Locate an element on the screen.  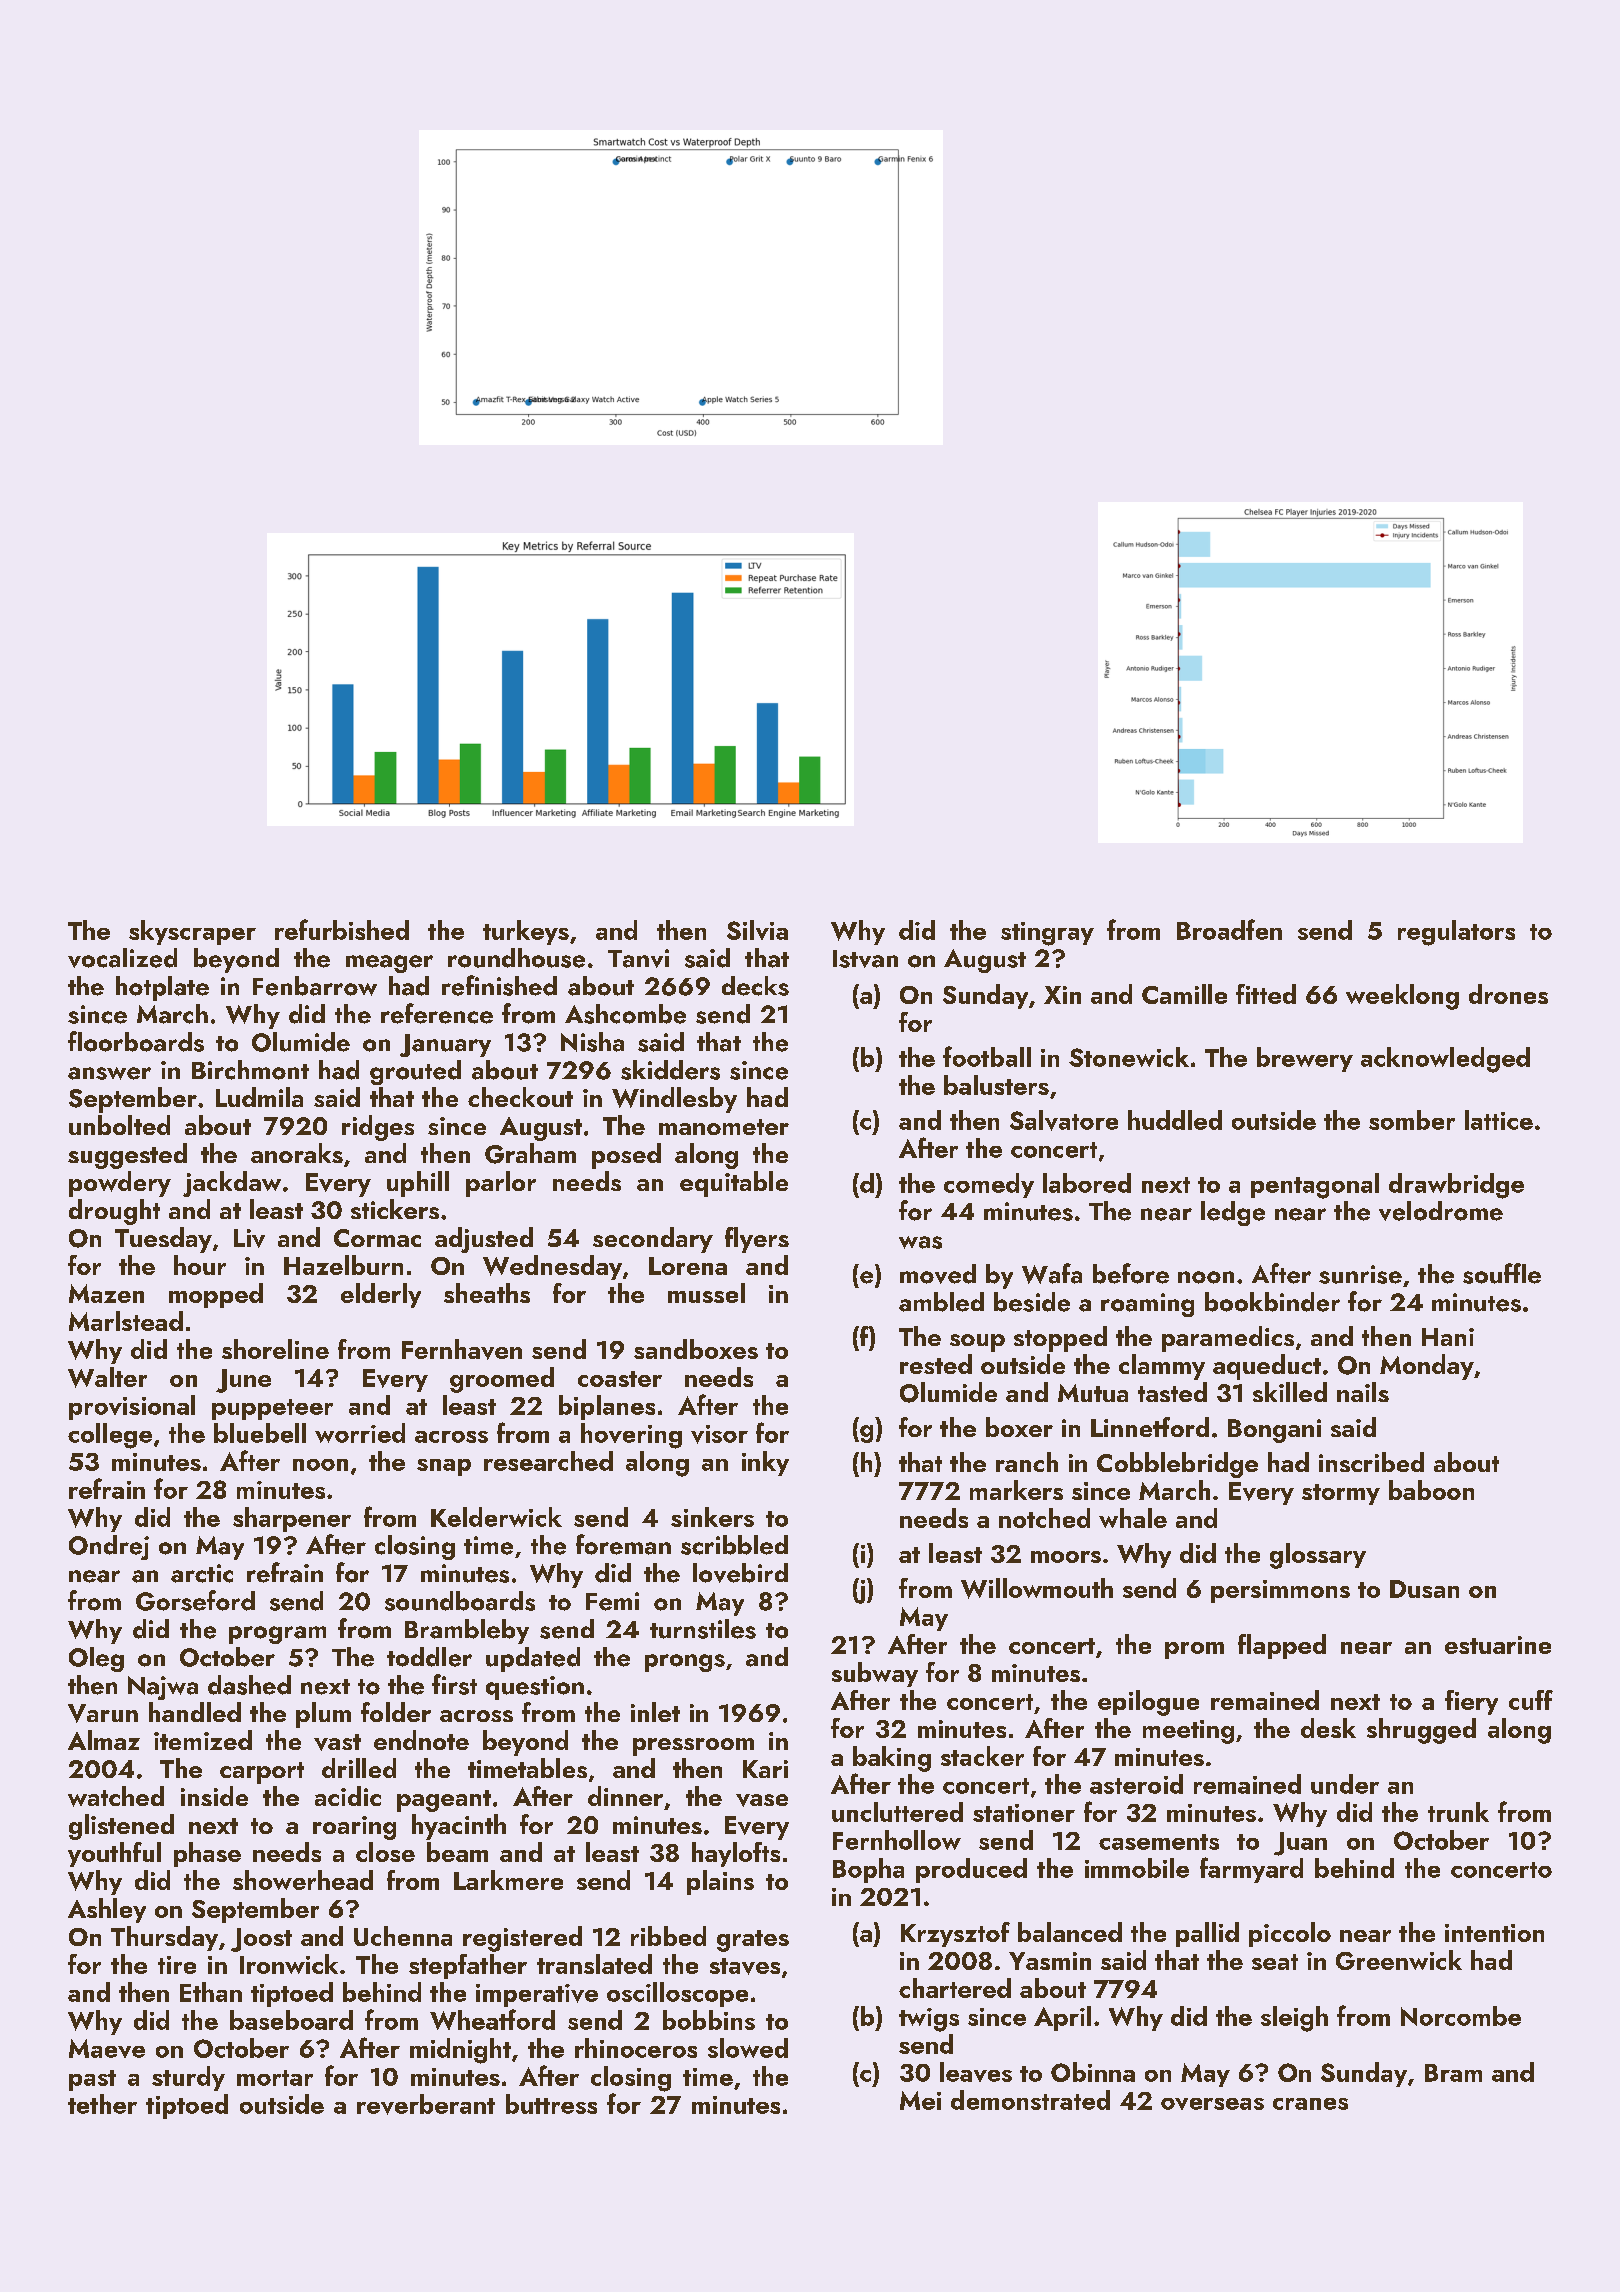
sandboxes is located at coordinates (696, 1349).
